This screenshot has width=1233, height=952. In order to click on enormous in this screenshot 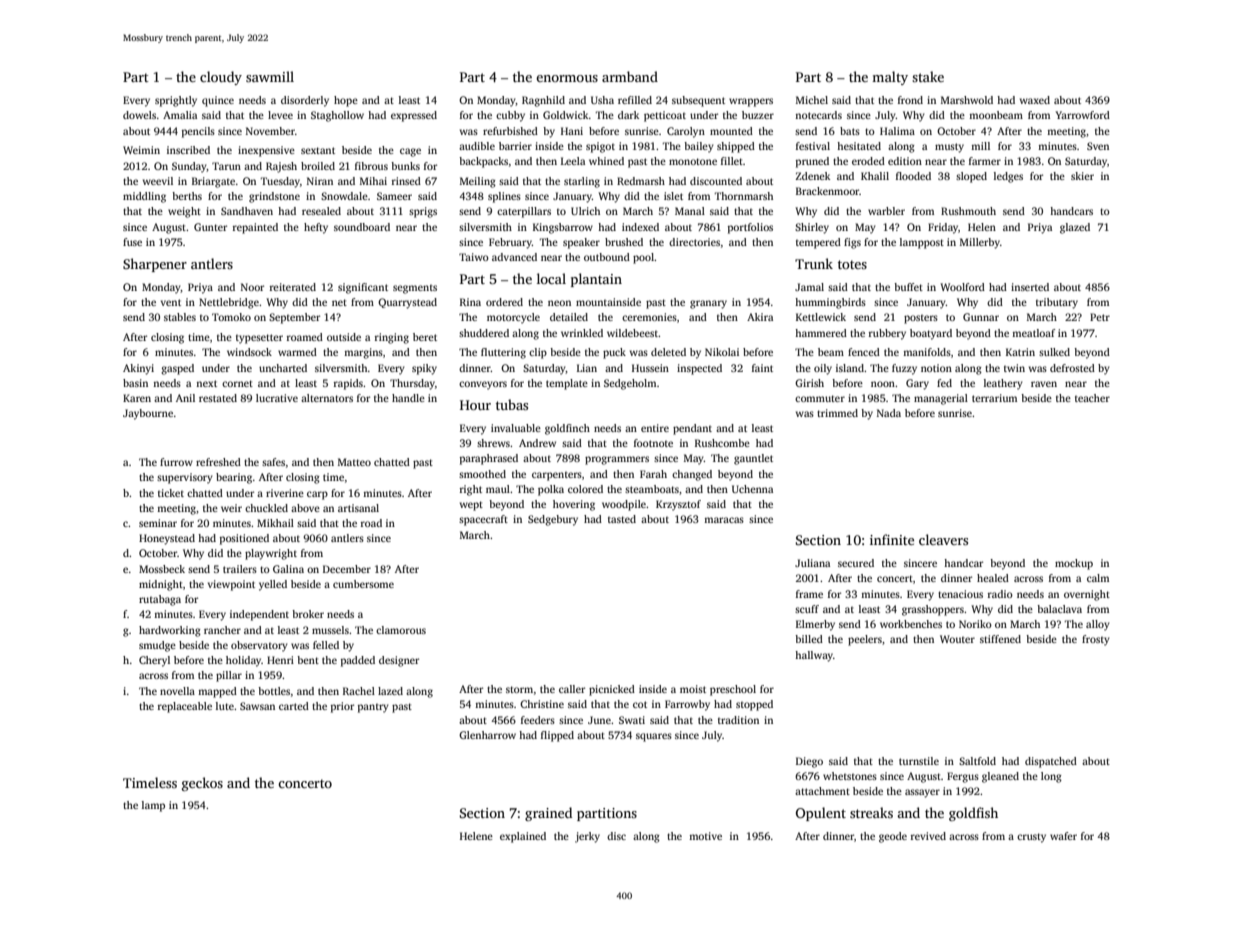, I will do `click(567, 78)`.
